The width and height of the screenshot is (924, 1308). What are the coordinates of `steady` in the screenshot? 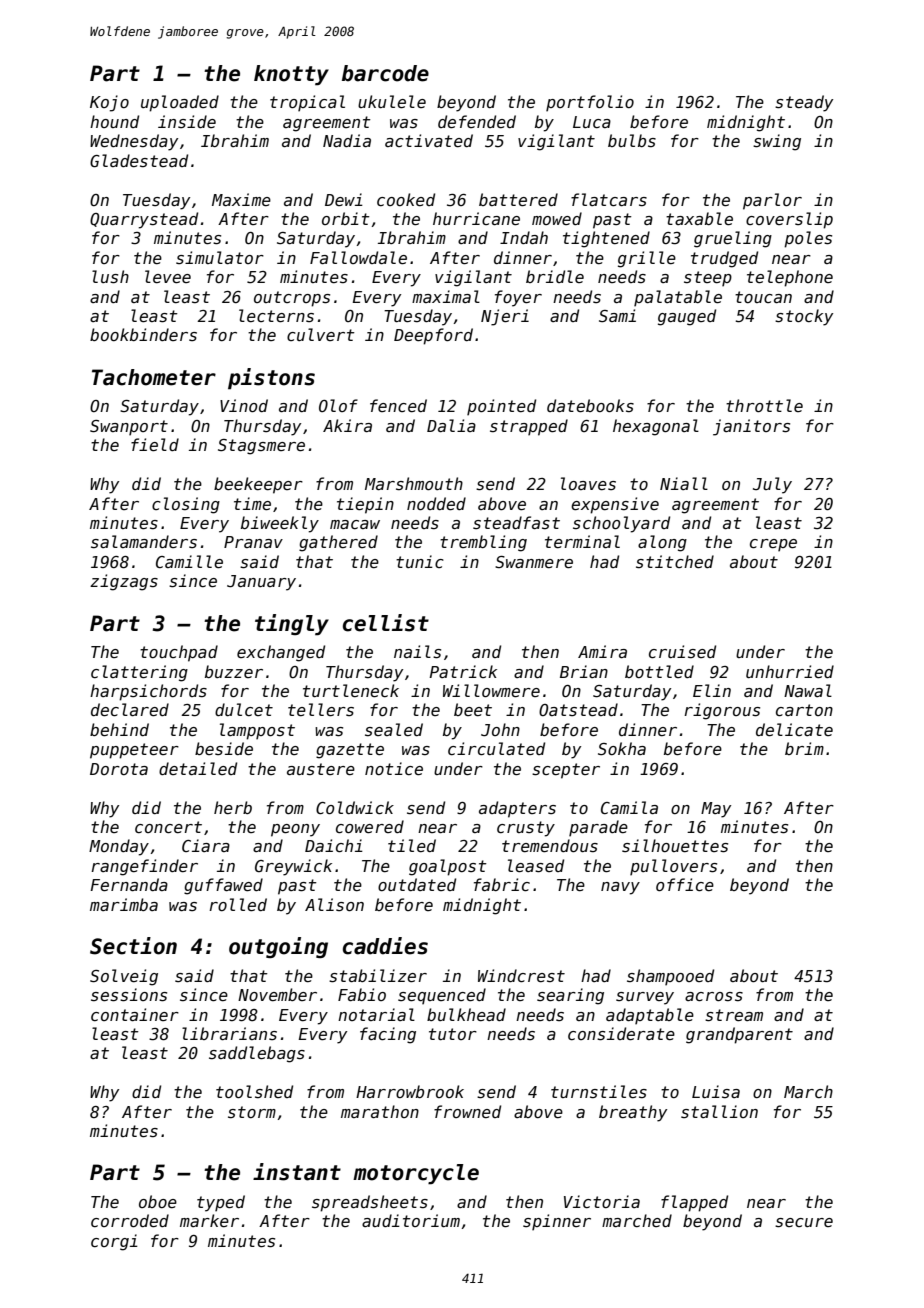 It's located at (804, 103).
